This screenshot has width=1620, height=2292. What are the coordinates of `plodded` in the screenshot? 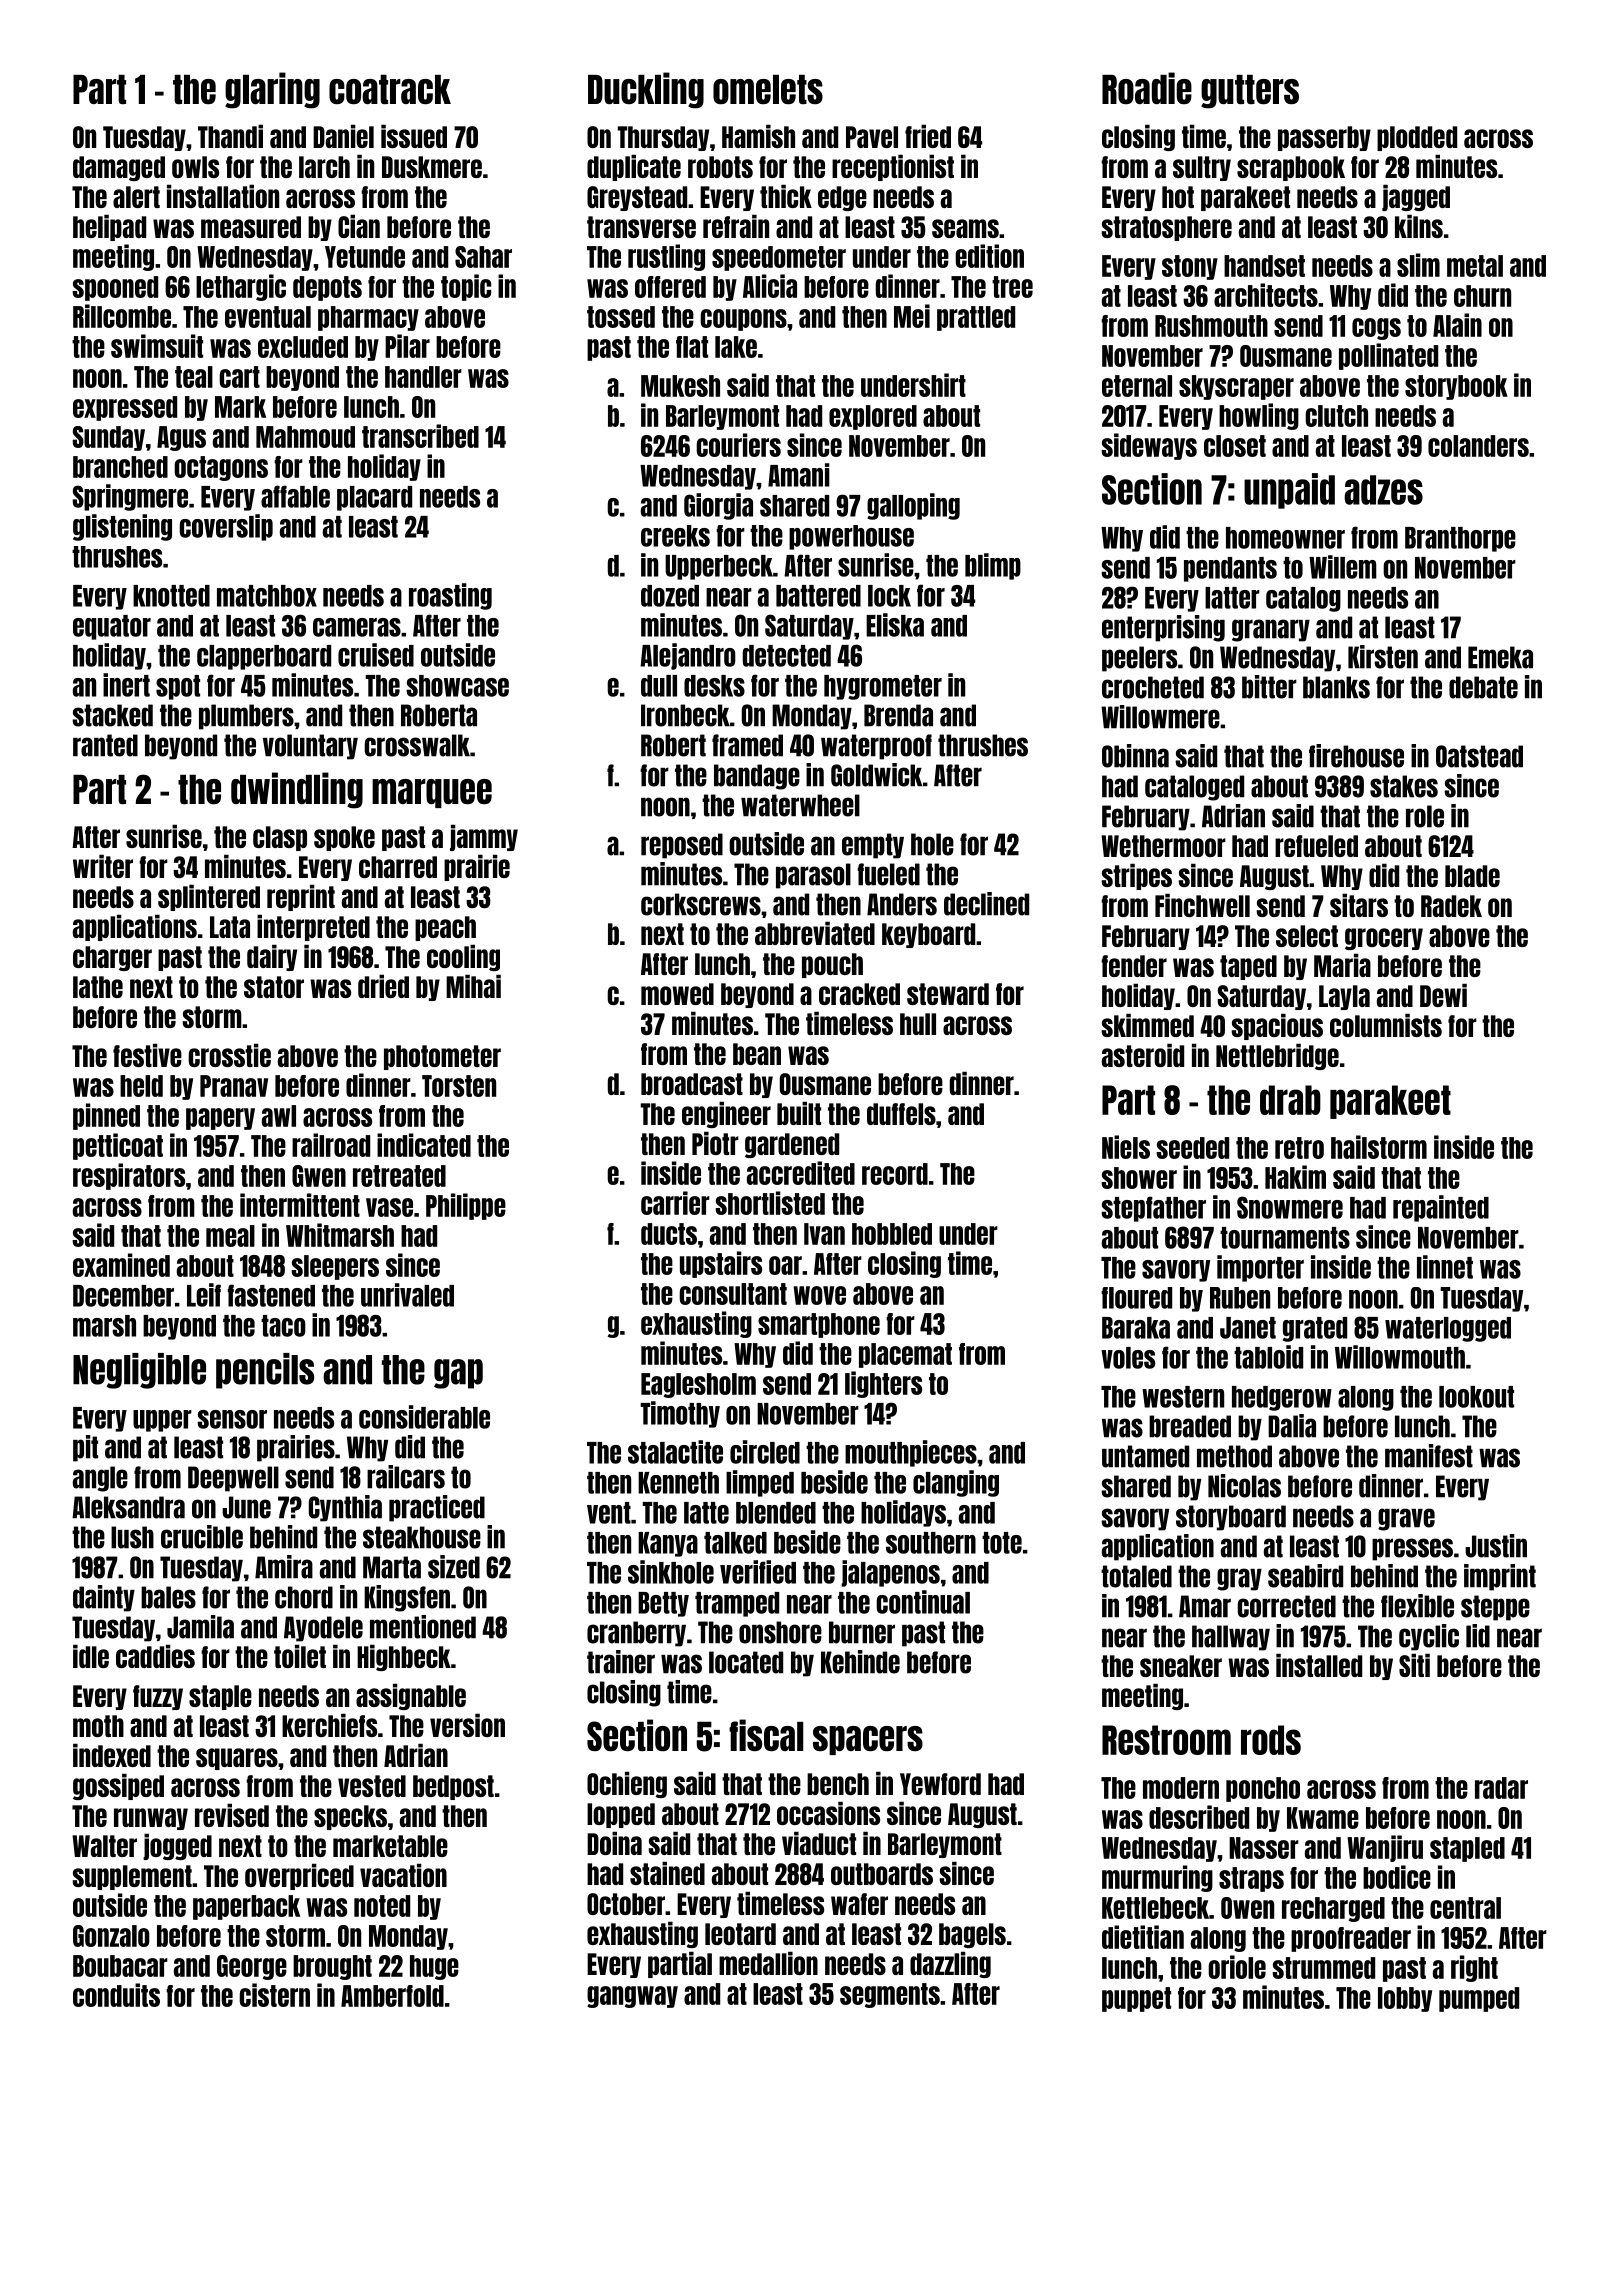 It's located at (1417, 138).
